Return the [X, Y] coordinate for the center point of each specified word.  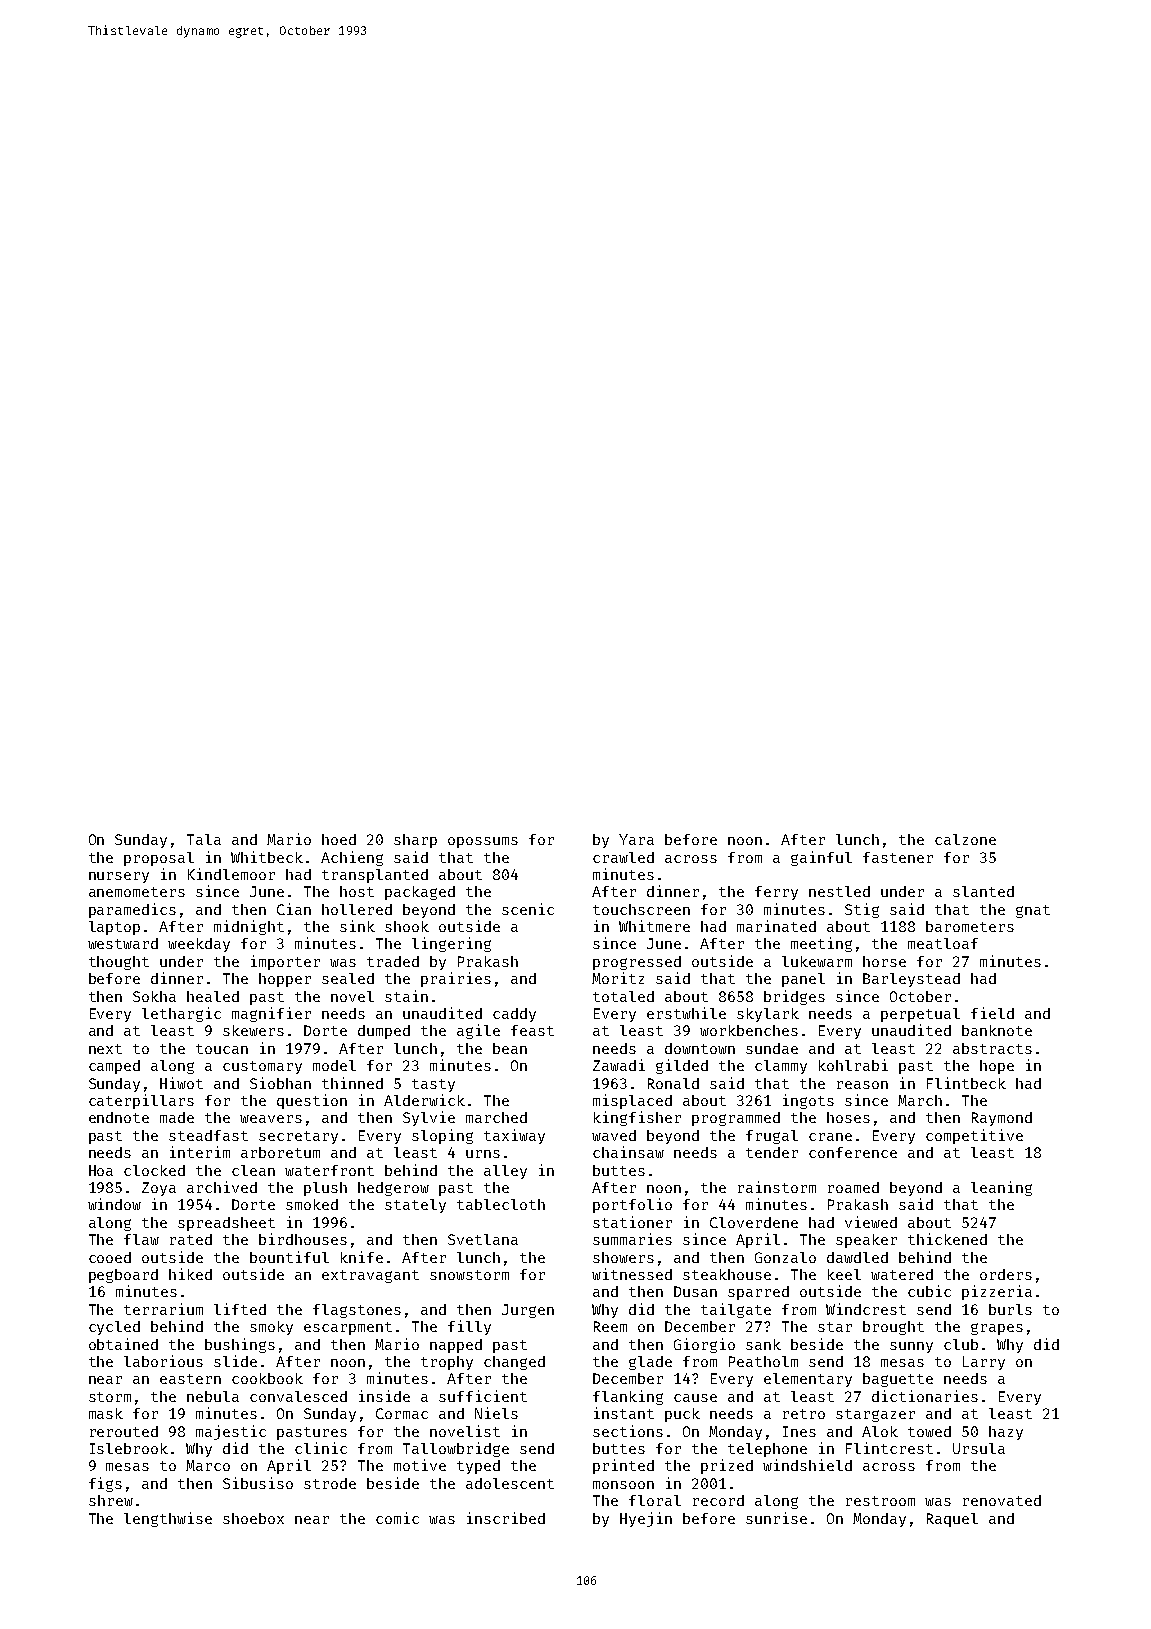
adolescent [510, 1483]
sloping [442, 1136]
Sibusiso [258, 1483]
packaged [420, 893]
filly [469, 1327]
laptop [114, 928]
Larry [984, 1363]
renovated [1002, 1500]
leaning [1001, 1188]
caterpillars [141, 1101]
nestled [839, 891]
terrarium [163, 1309]
